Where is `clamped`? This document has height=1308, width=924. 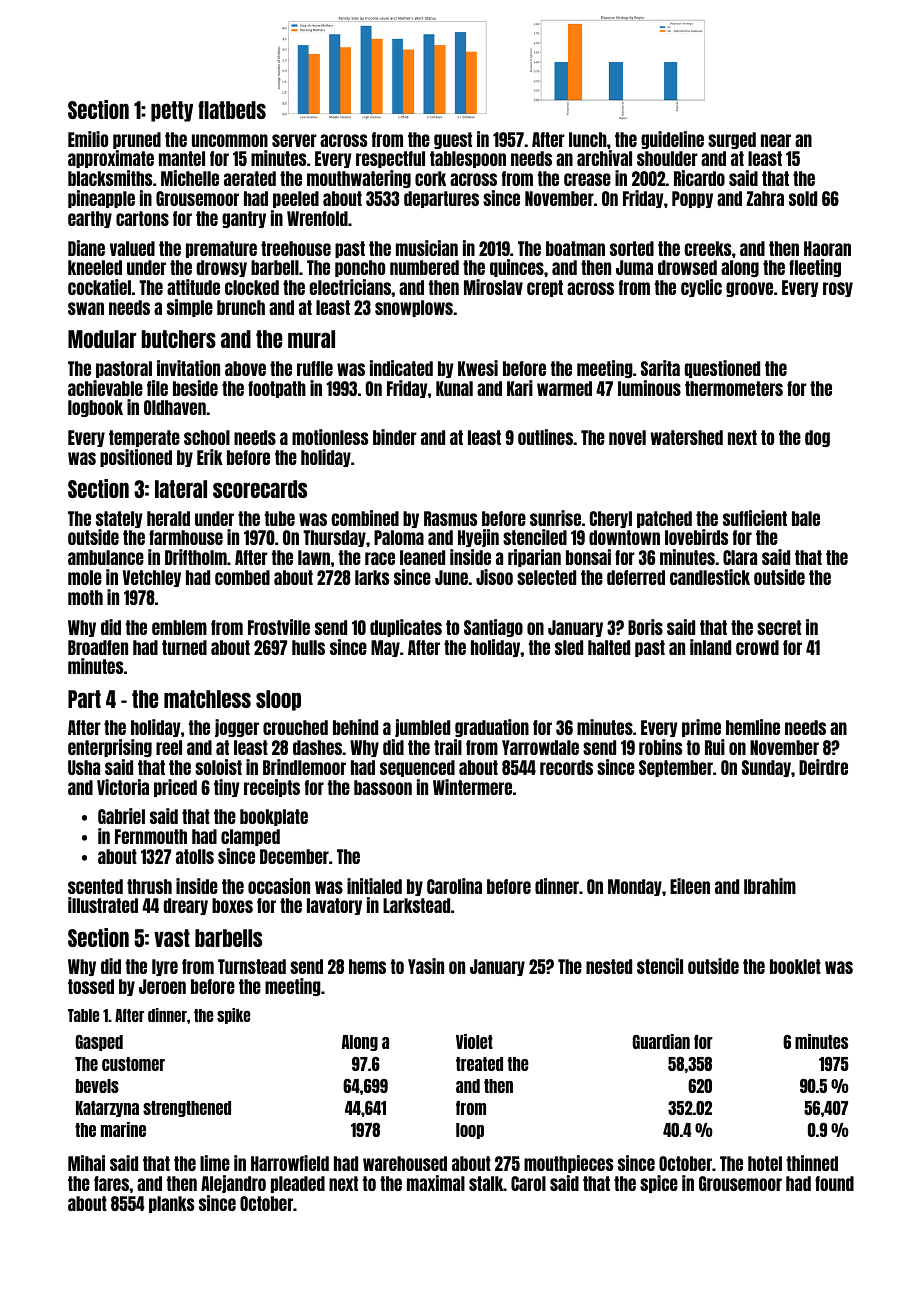
clamped is located at coordinates (250, 837).
